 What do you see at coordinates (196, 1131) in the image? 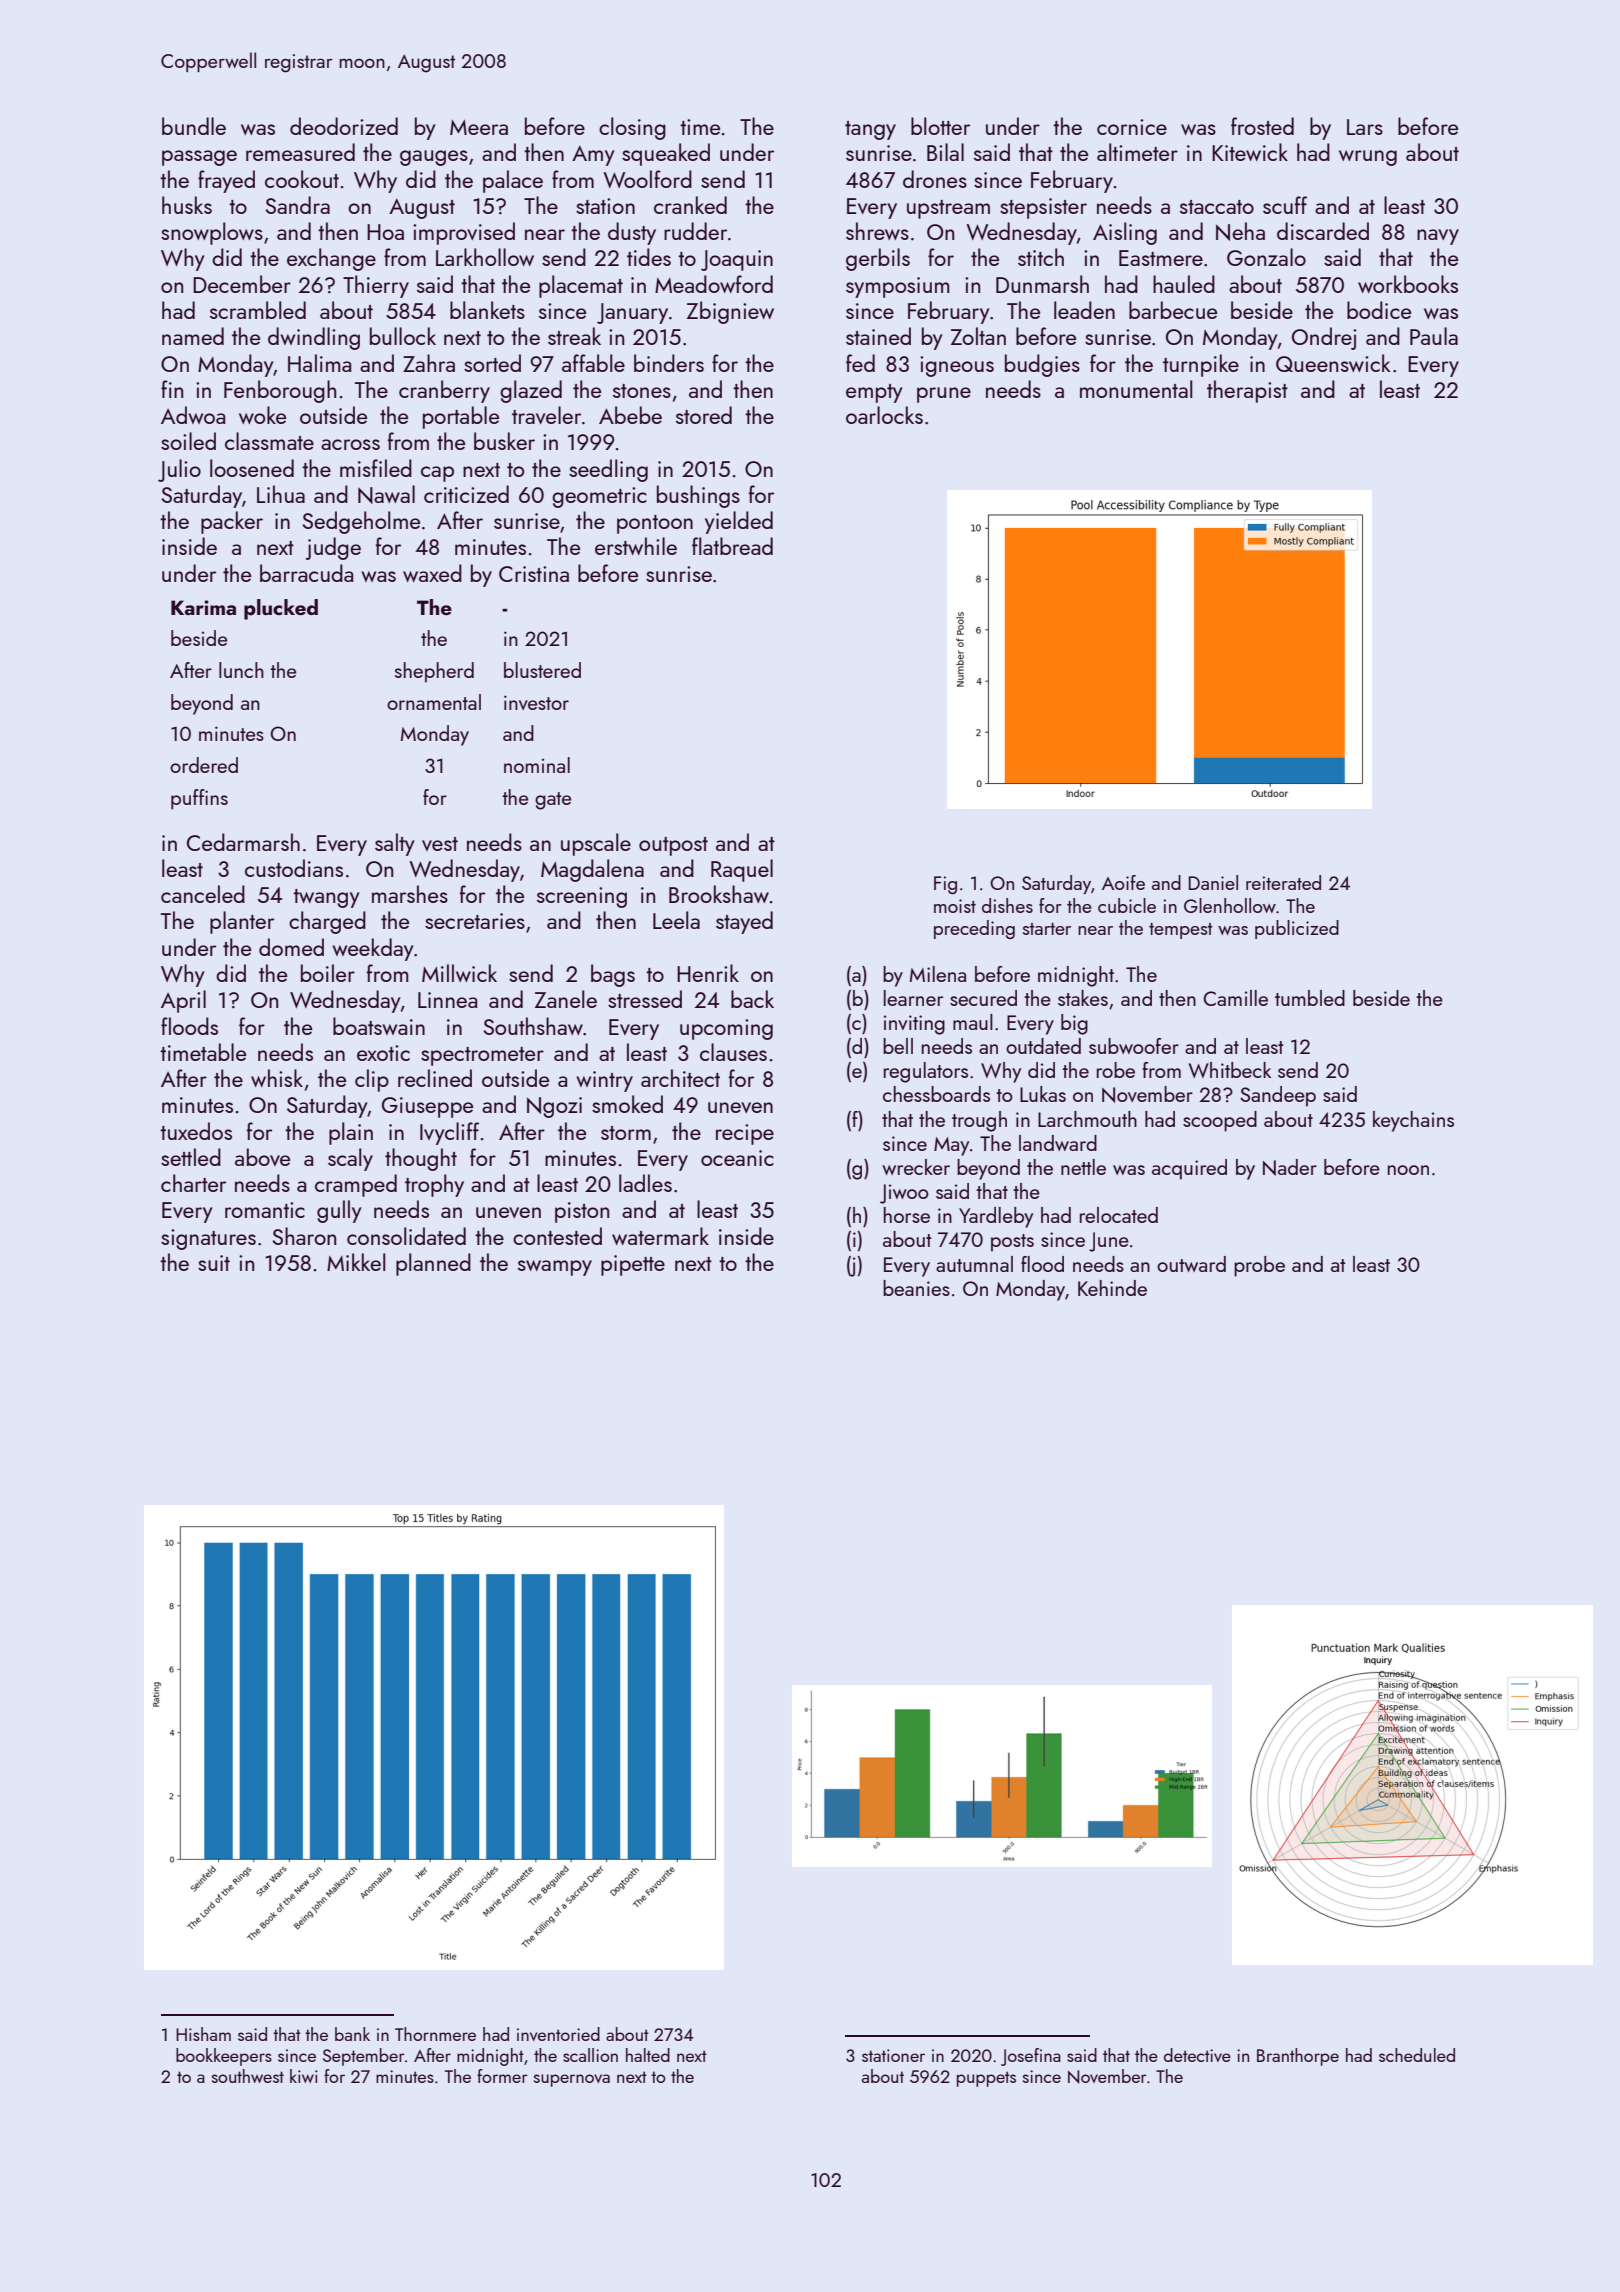
I see `tuxedos` at bounding box center [196, 1131].
